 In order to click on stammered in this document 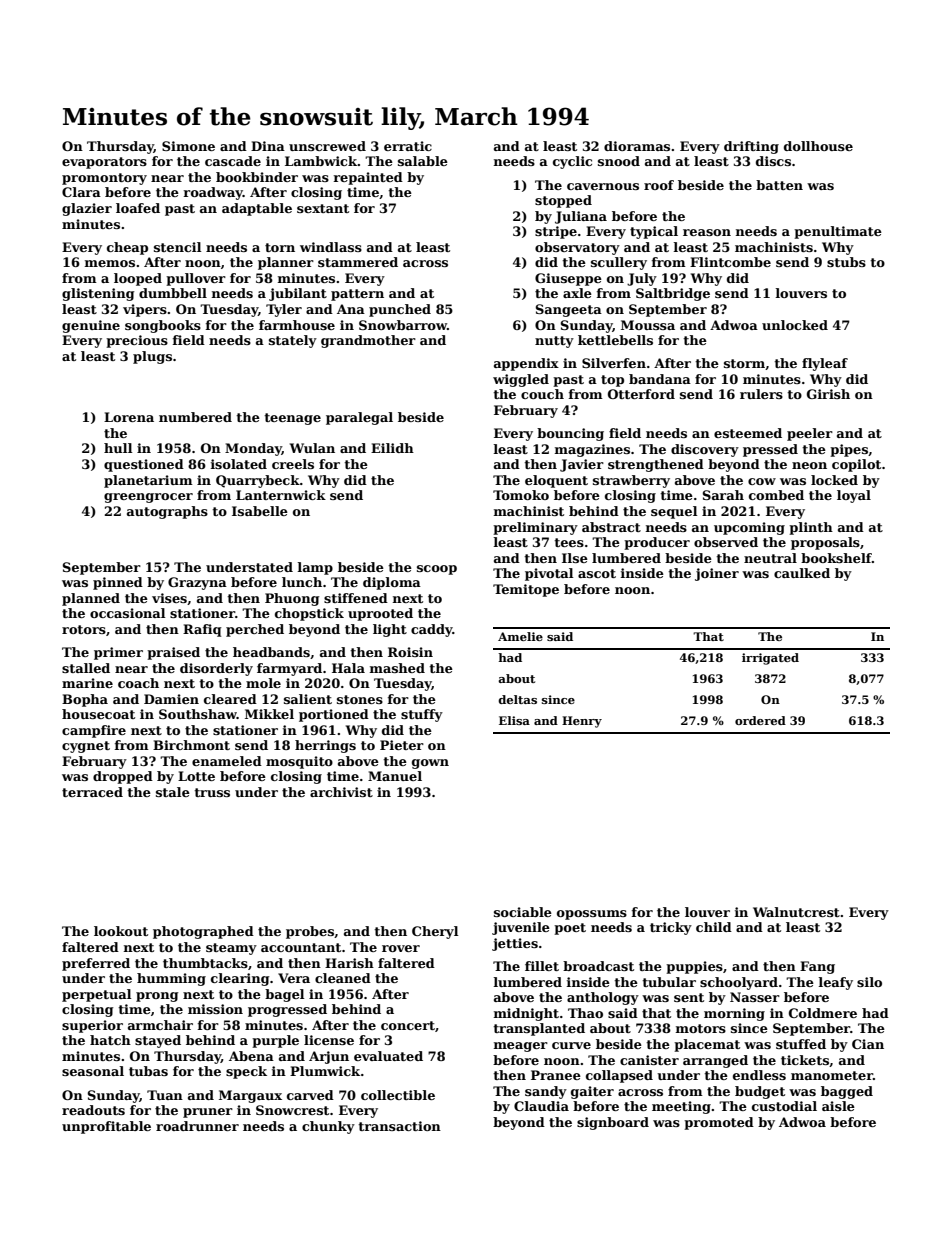, I will do `click(358, 262)`.
